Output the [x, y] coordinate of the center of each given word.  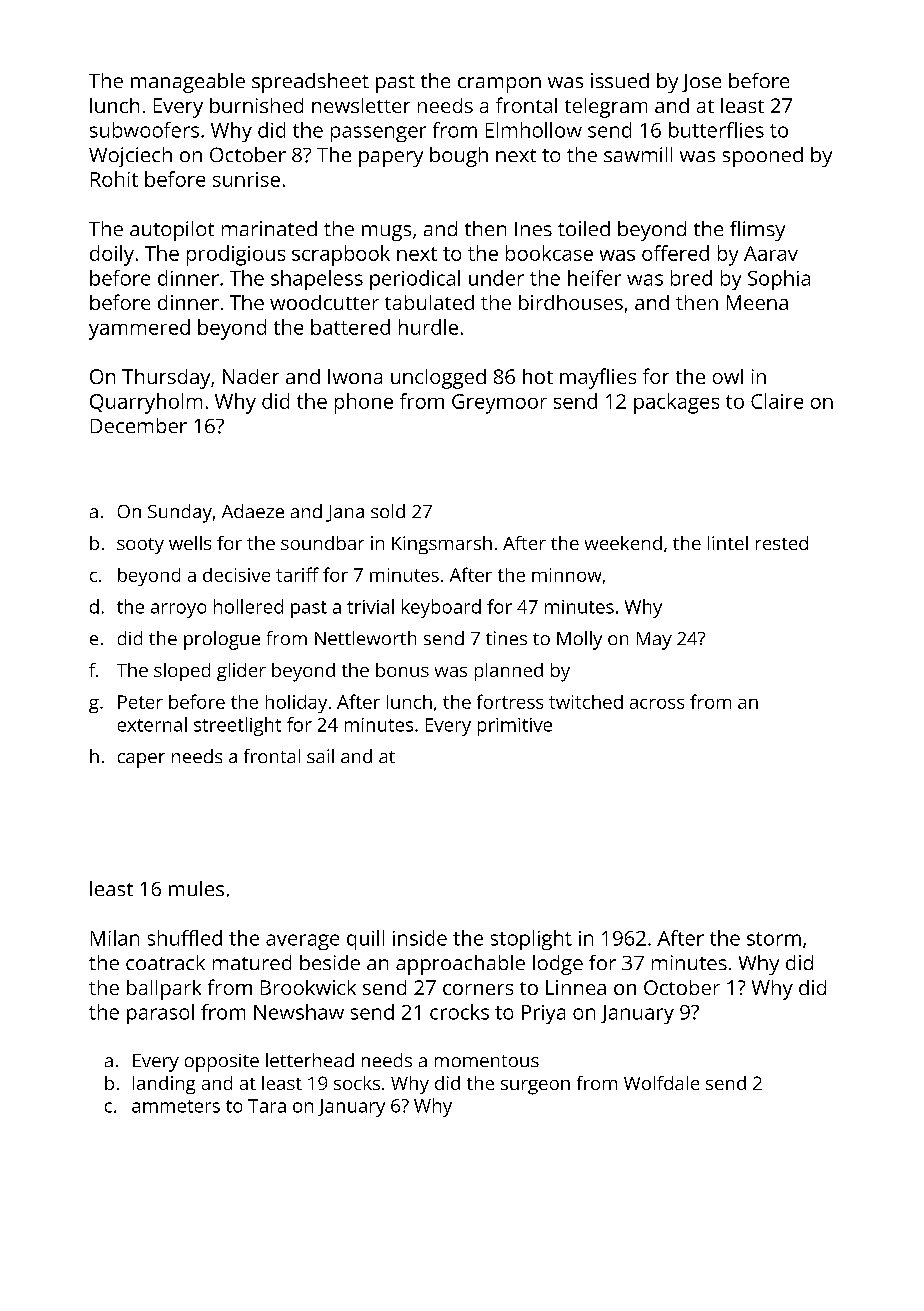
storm [774, 939]
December [139, 425]
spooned [763, 157]
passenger [378, 134]
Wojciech [130, 157]
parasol [160, 1014]
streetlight [237, 726]
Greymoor [499, 404]
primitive [515, 727]
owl [728, 376]
